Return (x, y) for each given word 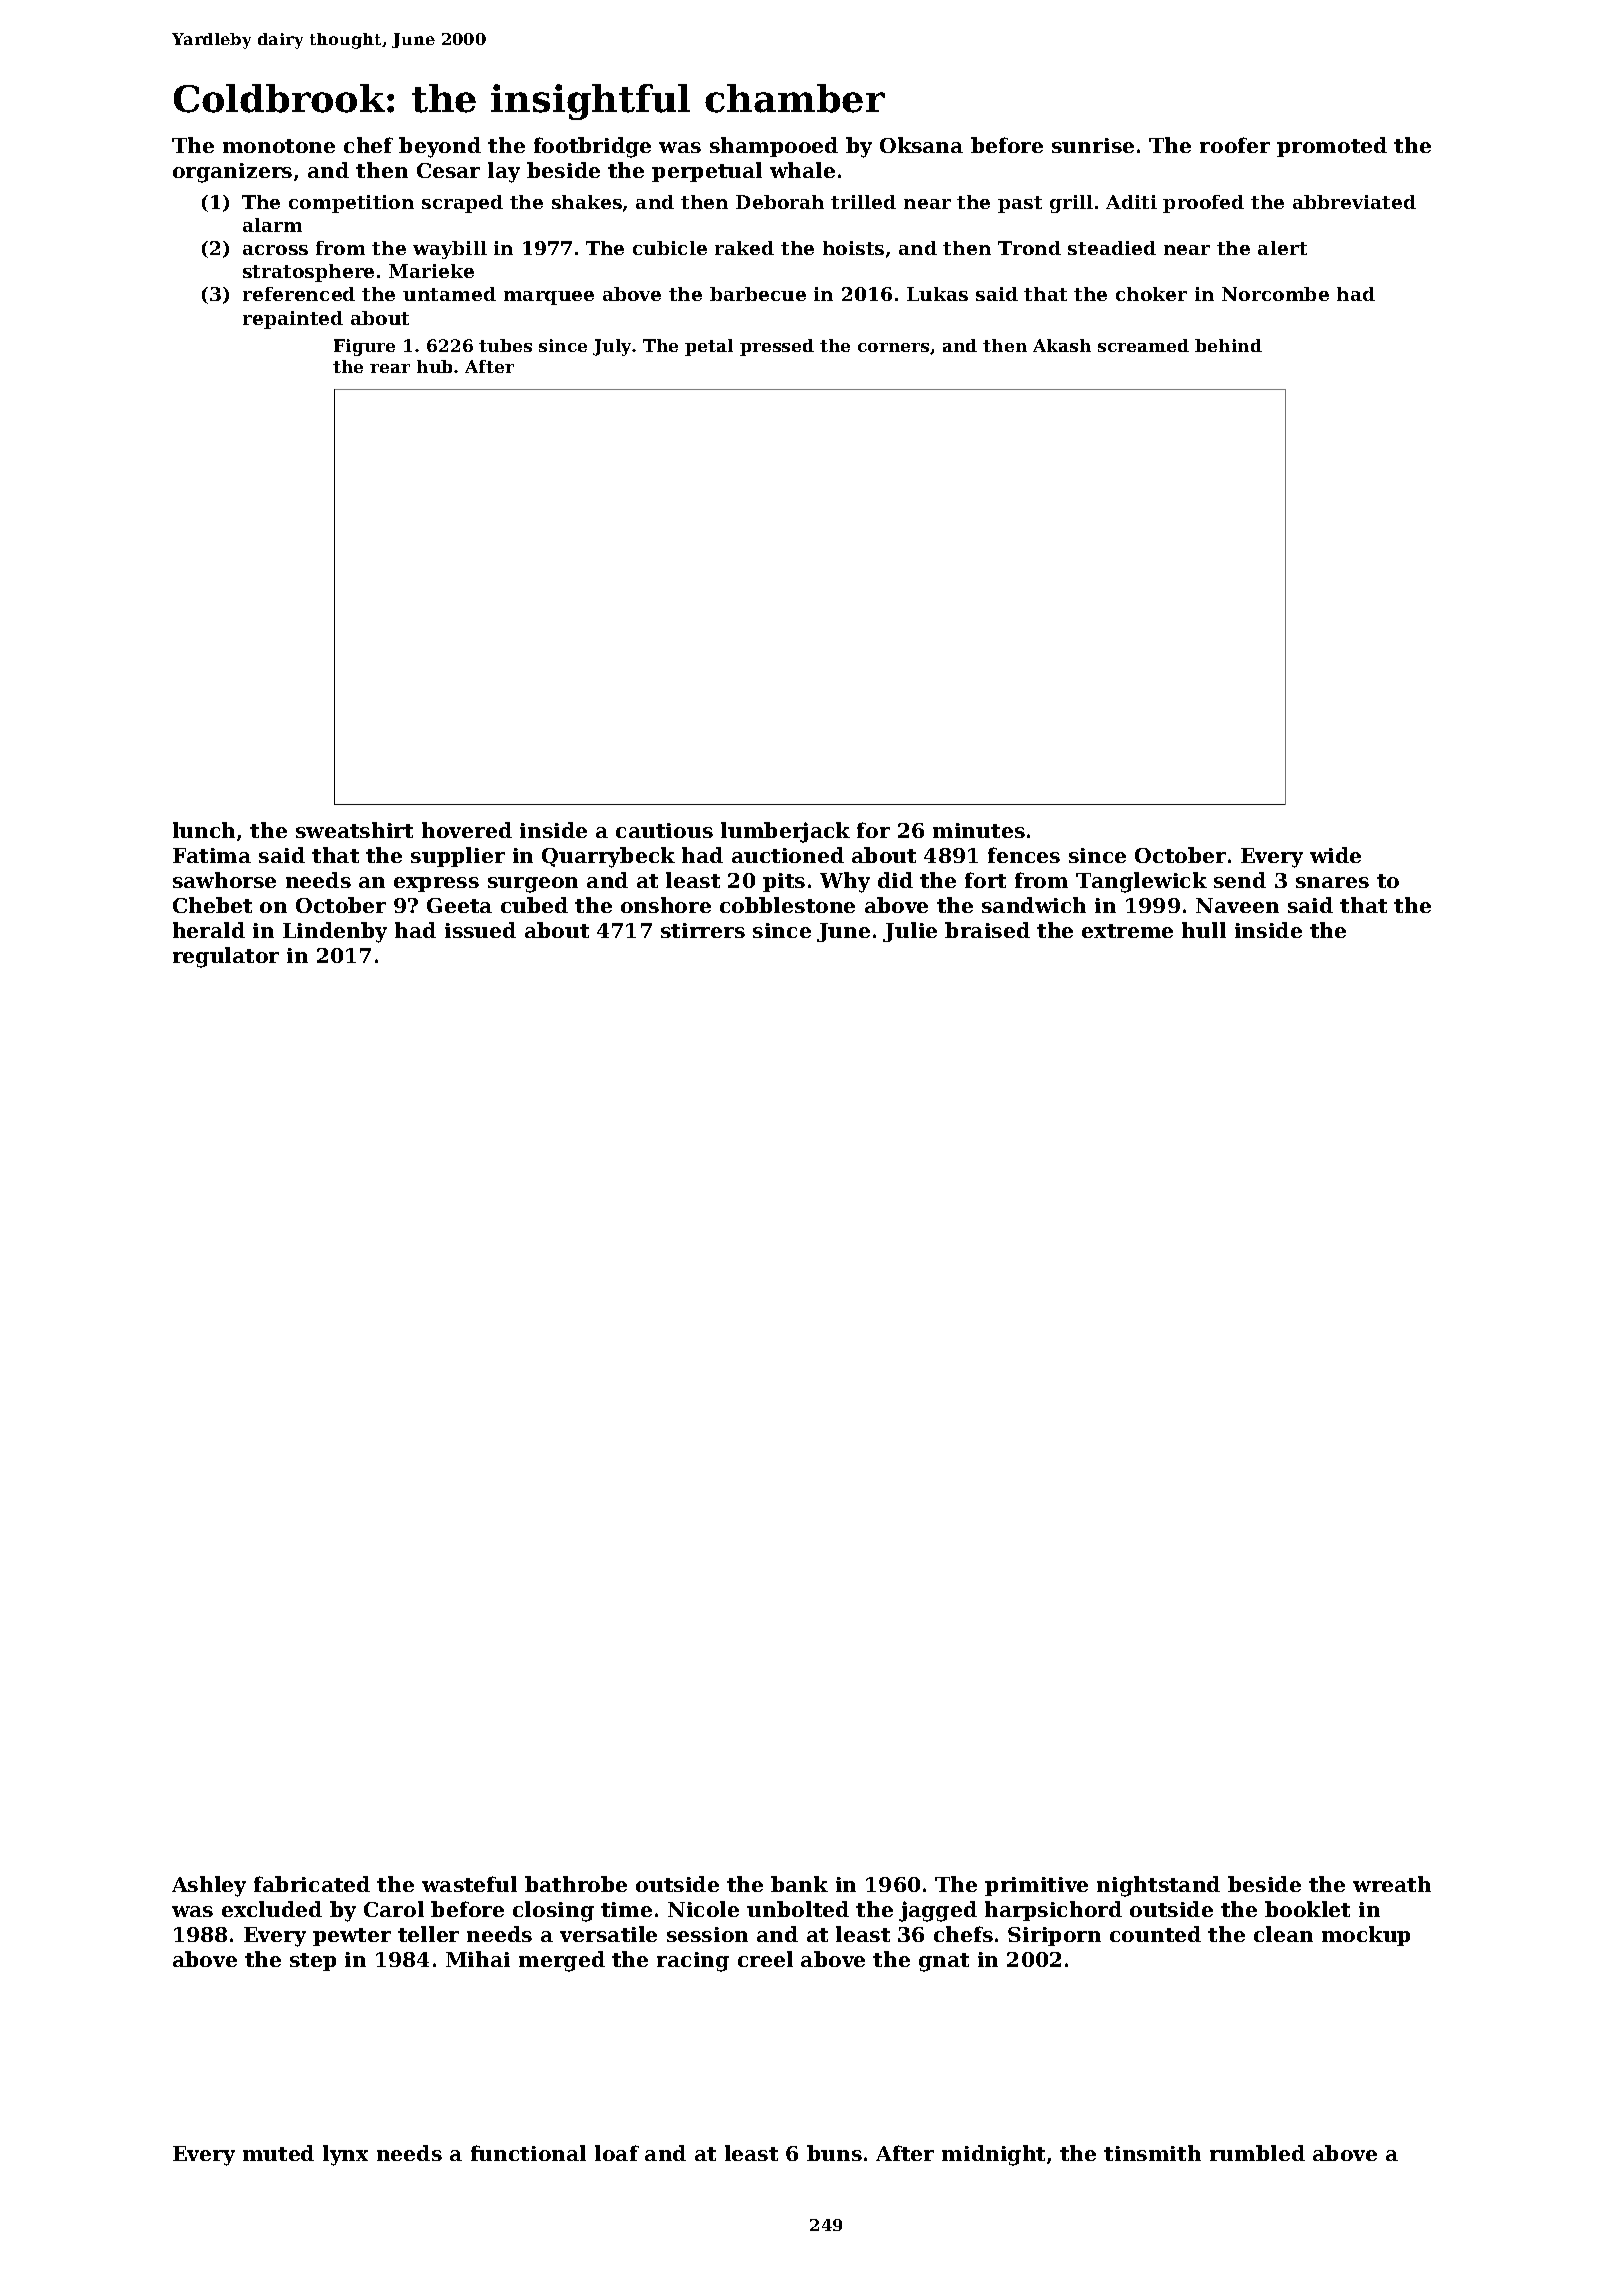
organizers (232, 173)
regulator (226, 957)
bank (799, 1884)
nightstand (1158, 1886)
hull (1204, 930)
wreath (1392, 1884)
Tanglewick (1141, 882)
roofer (1235, 145)
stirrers (703, 930)
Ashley (209, 1886)
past (1020, 204)
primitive (1036, 1886)
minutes (979, 830)
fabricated (312, 1884)
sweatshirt (354, 830)
